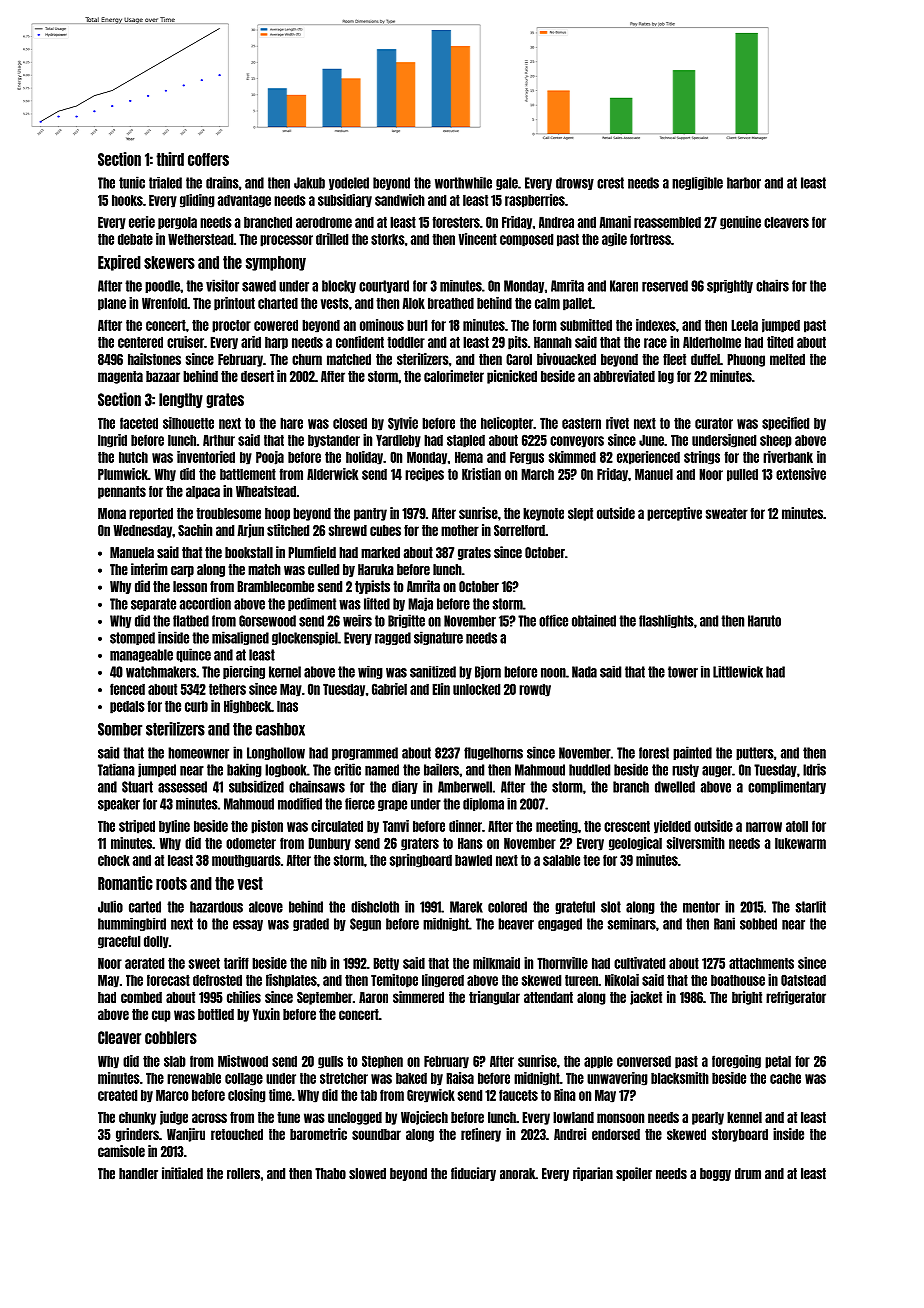 The width and height of the screenshot is (924, 1308). What do you see at coordinates (208, 159) in the screenshot?
I see `coffers` at bounding box center [208, 159].
